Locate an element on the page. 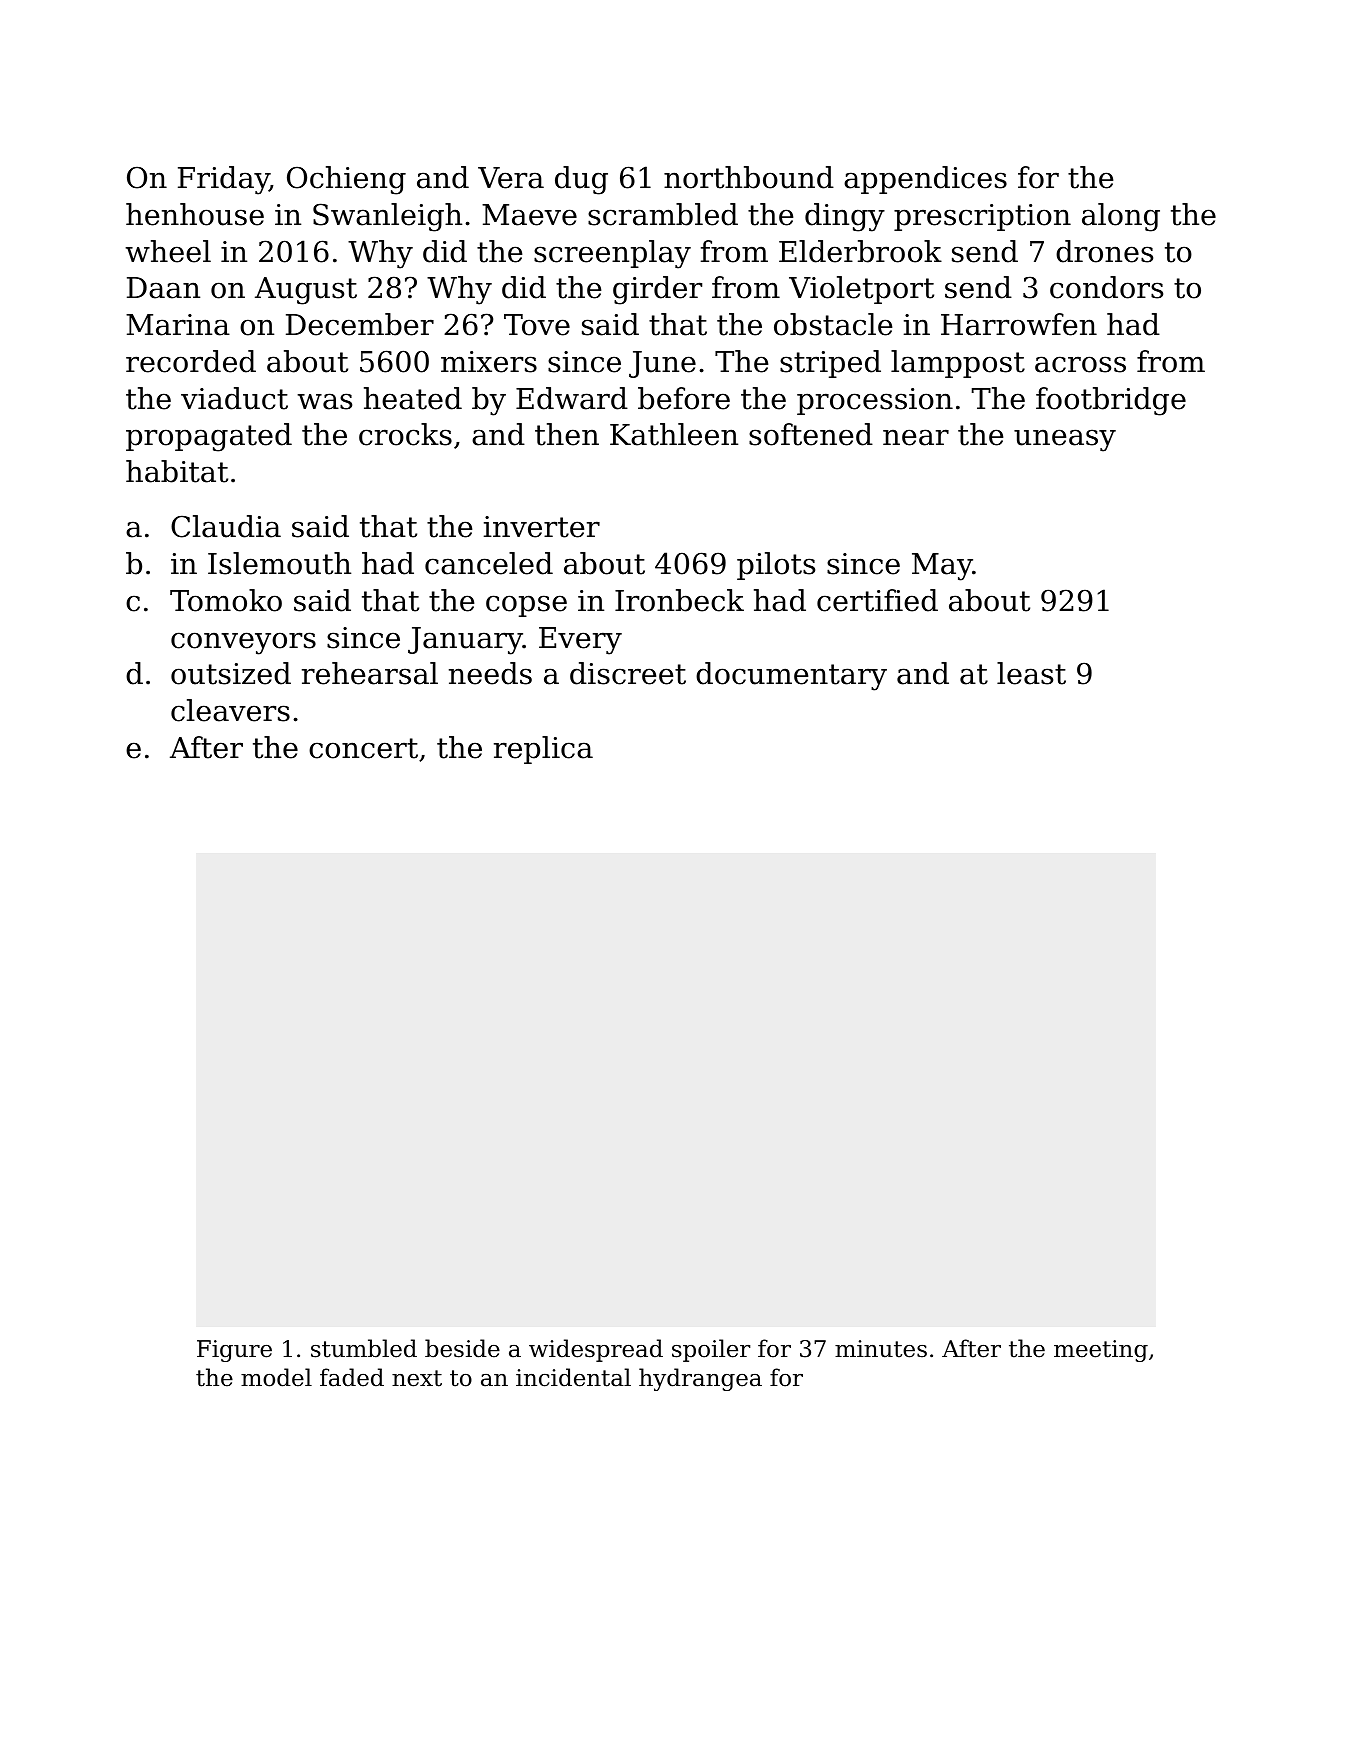 This page has height=1749, width=1352. certified is located at coordinates (877, 600).
